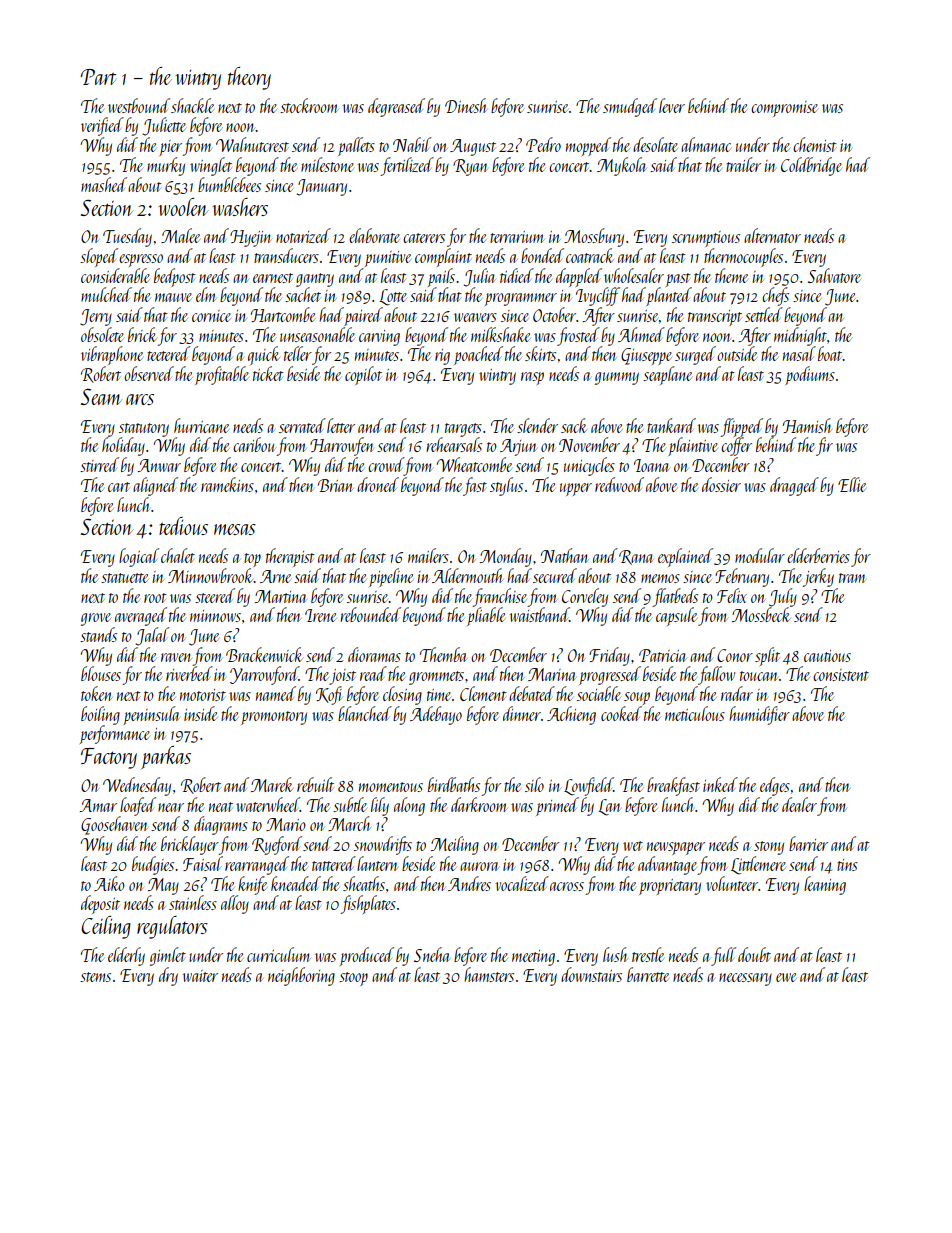  What do you see at coordinates (475, 317) in the page?
I see `weavers` at bounding box center [475, 317].
